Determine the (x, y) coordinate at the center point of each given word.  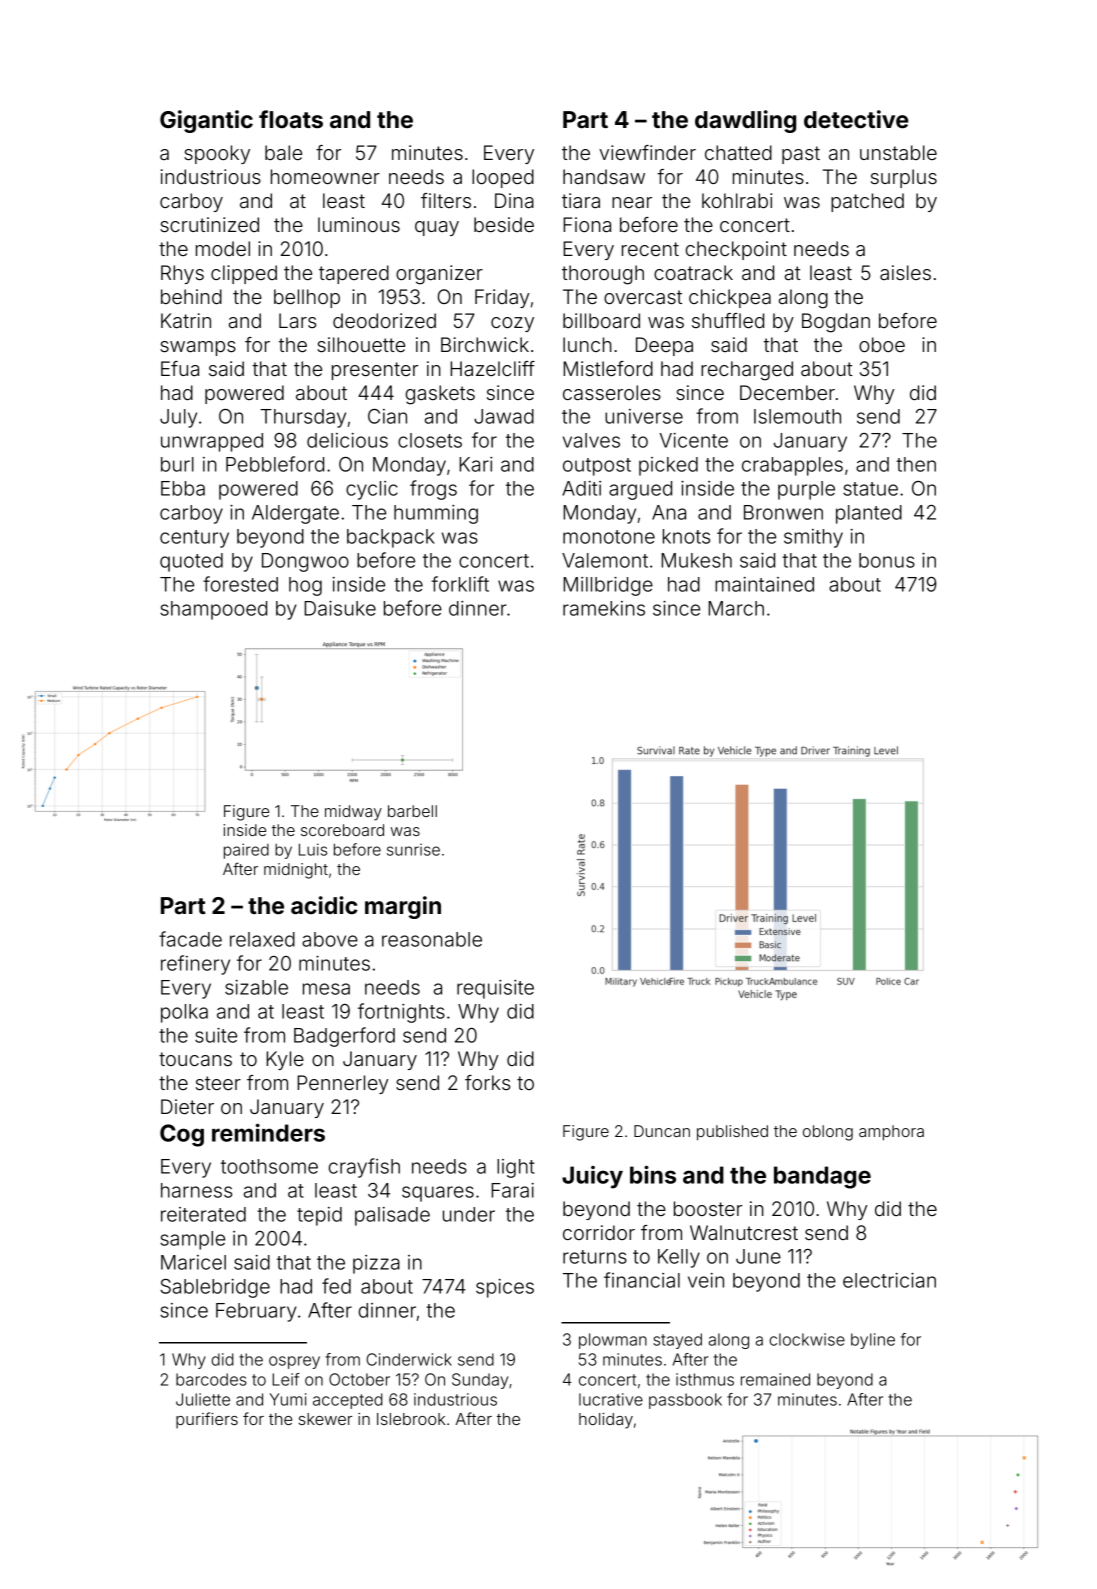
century (194, 539)
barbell (412, 811)
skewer (325, 1419)
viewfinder (647, 152)
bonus (887, 560)
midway (353, 813)
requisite (495, 989)
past (801, 155)
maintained (764, 584)
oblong (828, 1133)
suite (216, 1035)
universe (644, 416)
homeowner (325, 176)
